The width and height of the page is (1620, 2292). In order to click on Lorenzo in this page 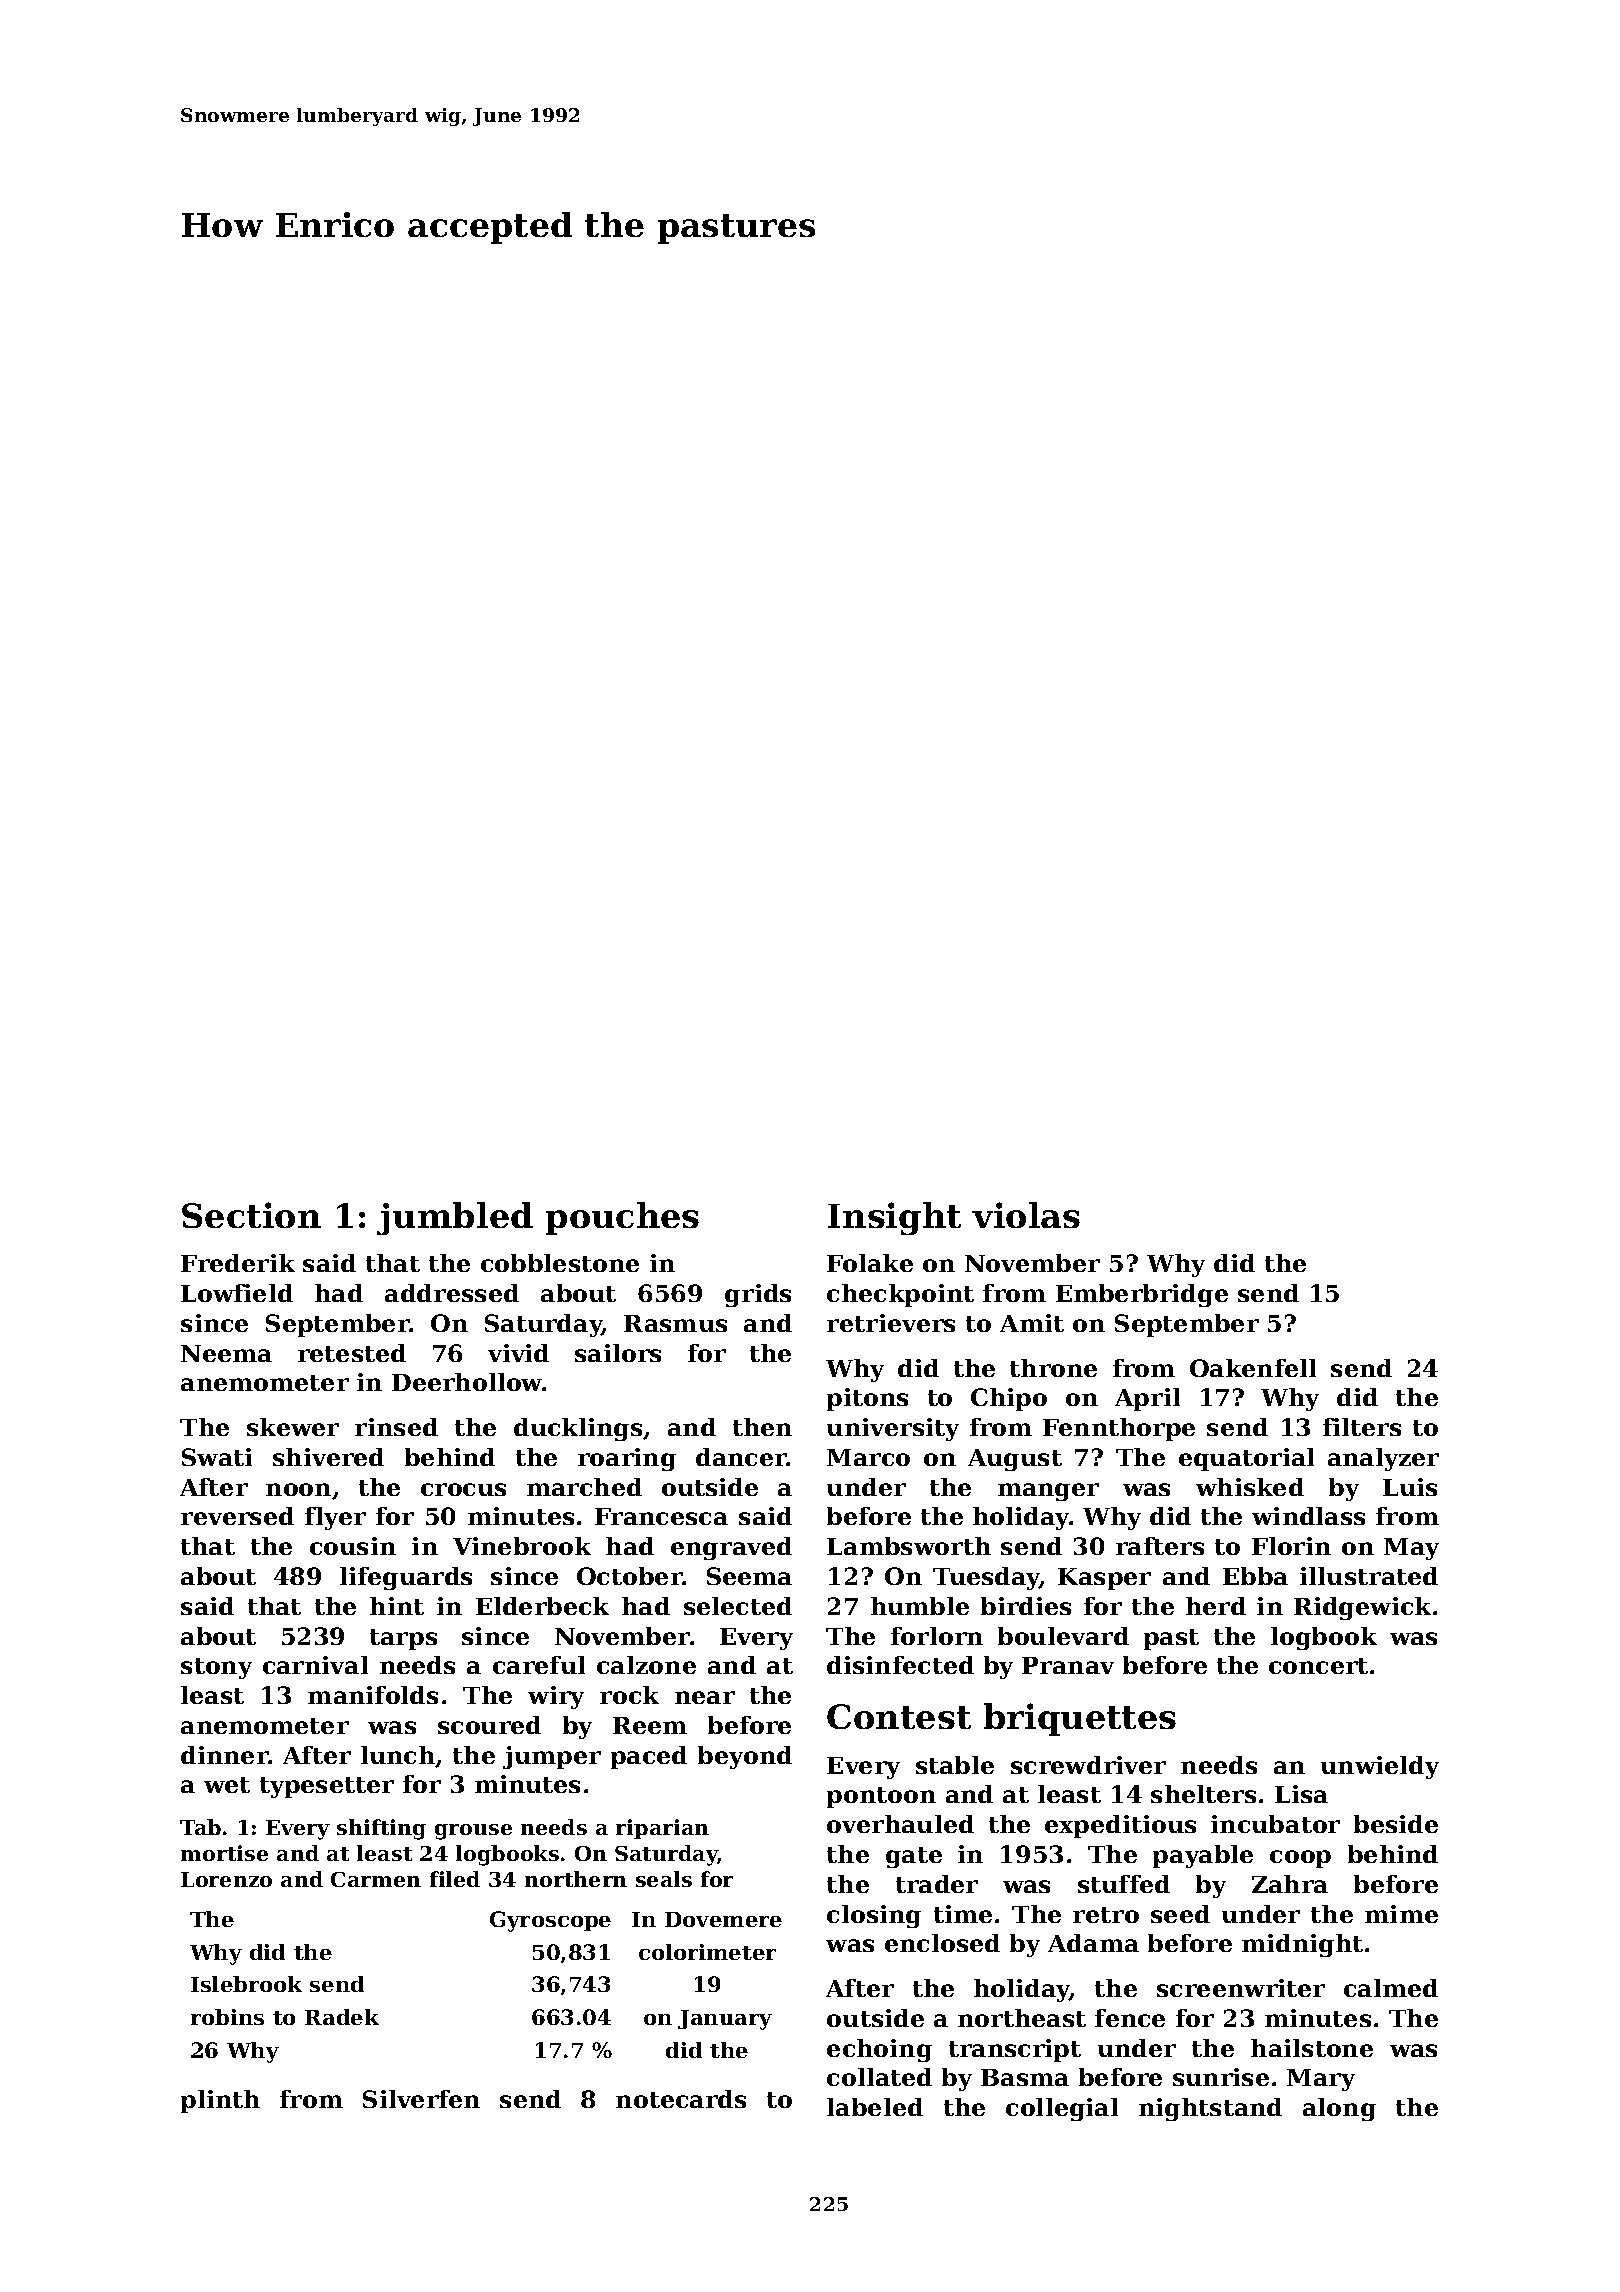, I will do `click(226, 1879)`.
